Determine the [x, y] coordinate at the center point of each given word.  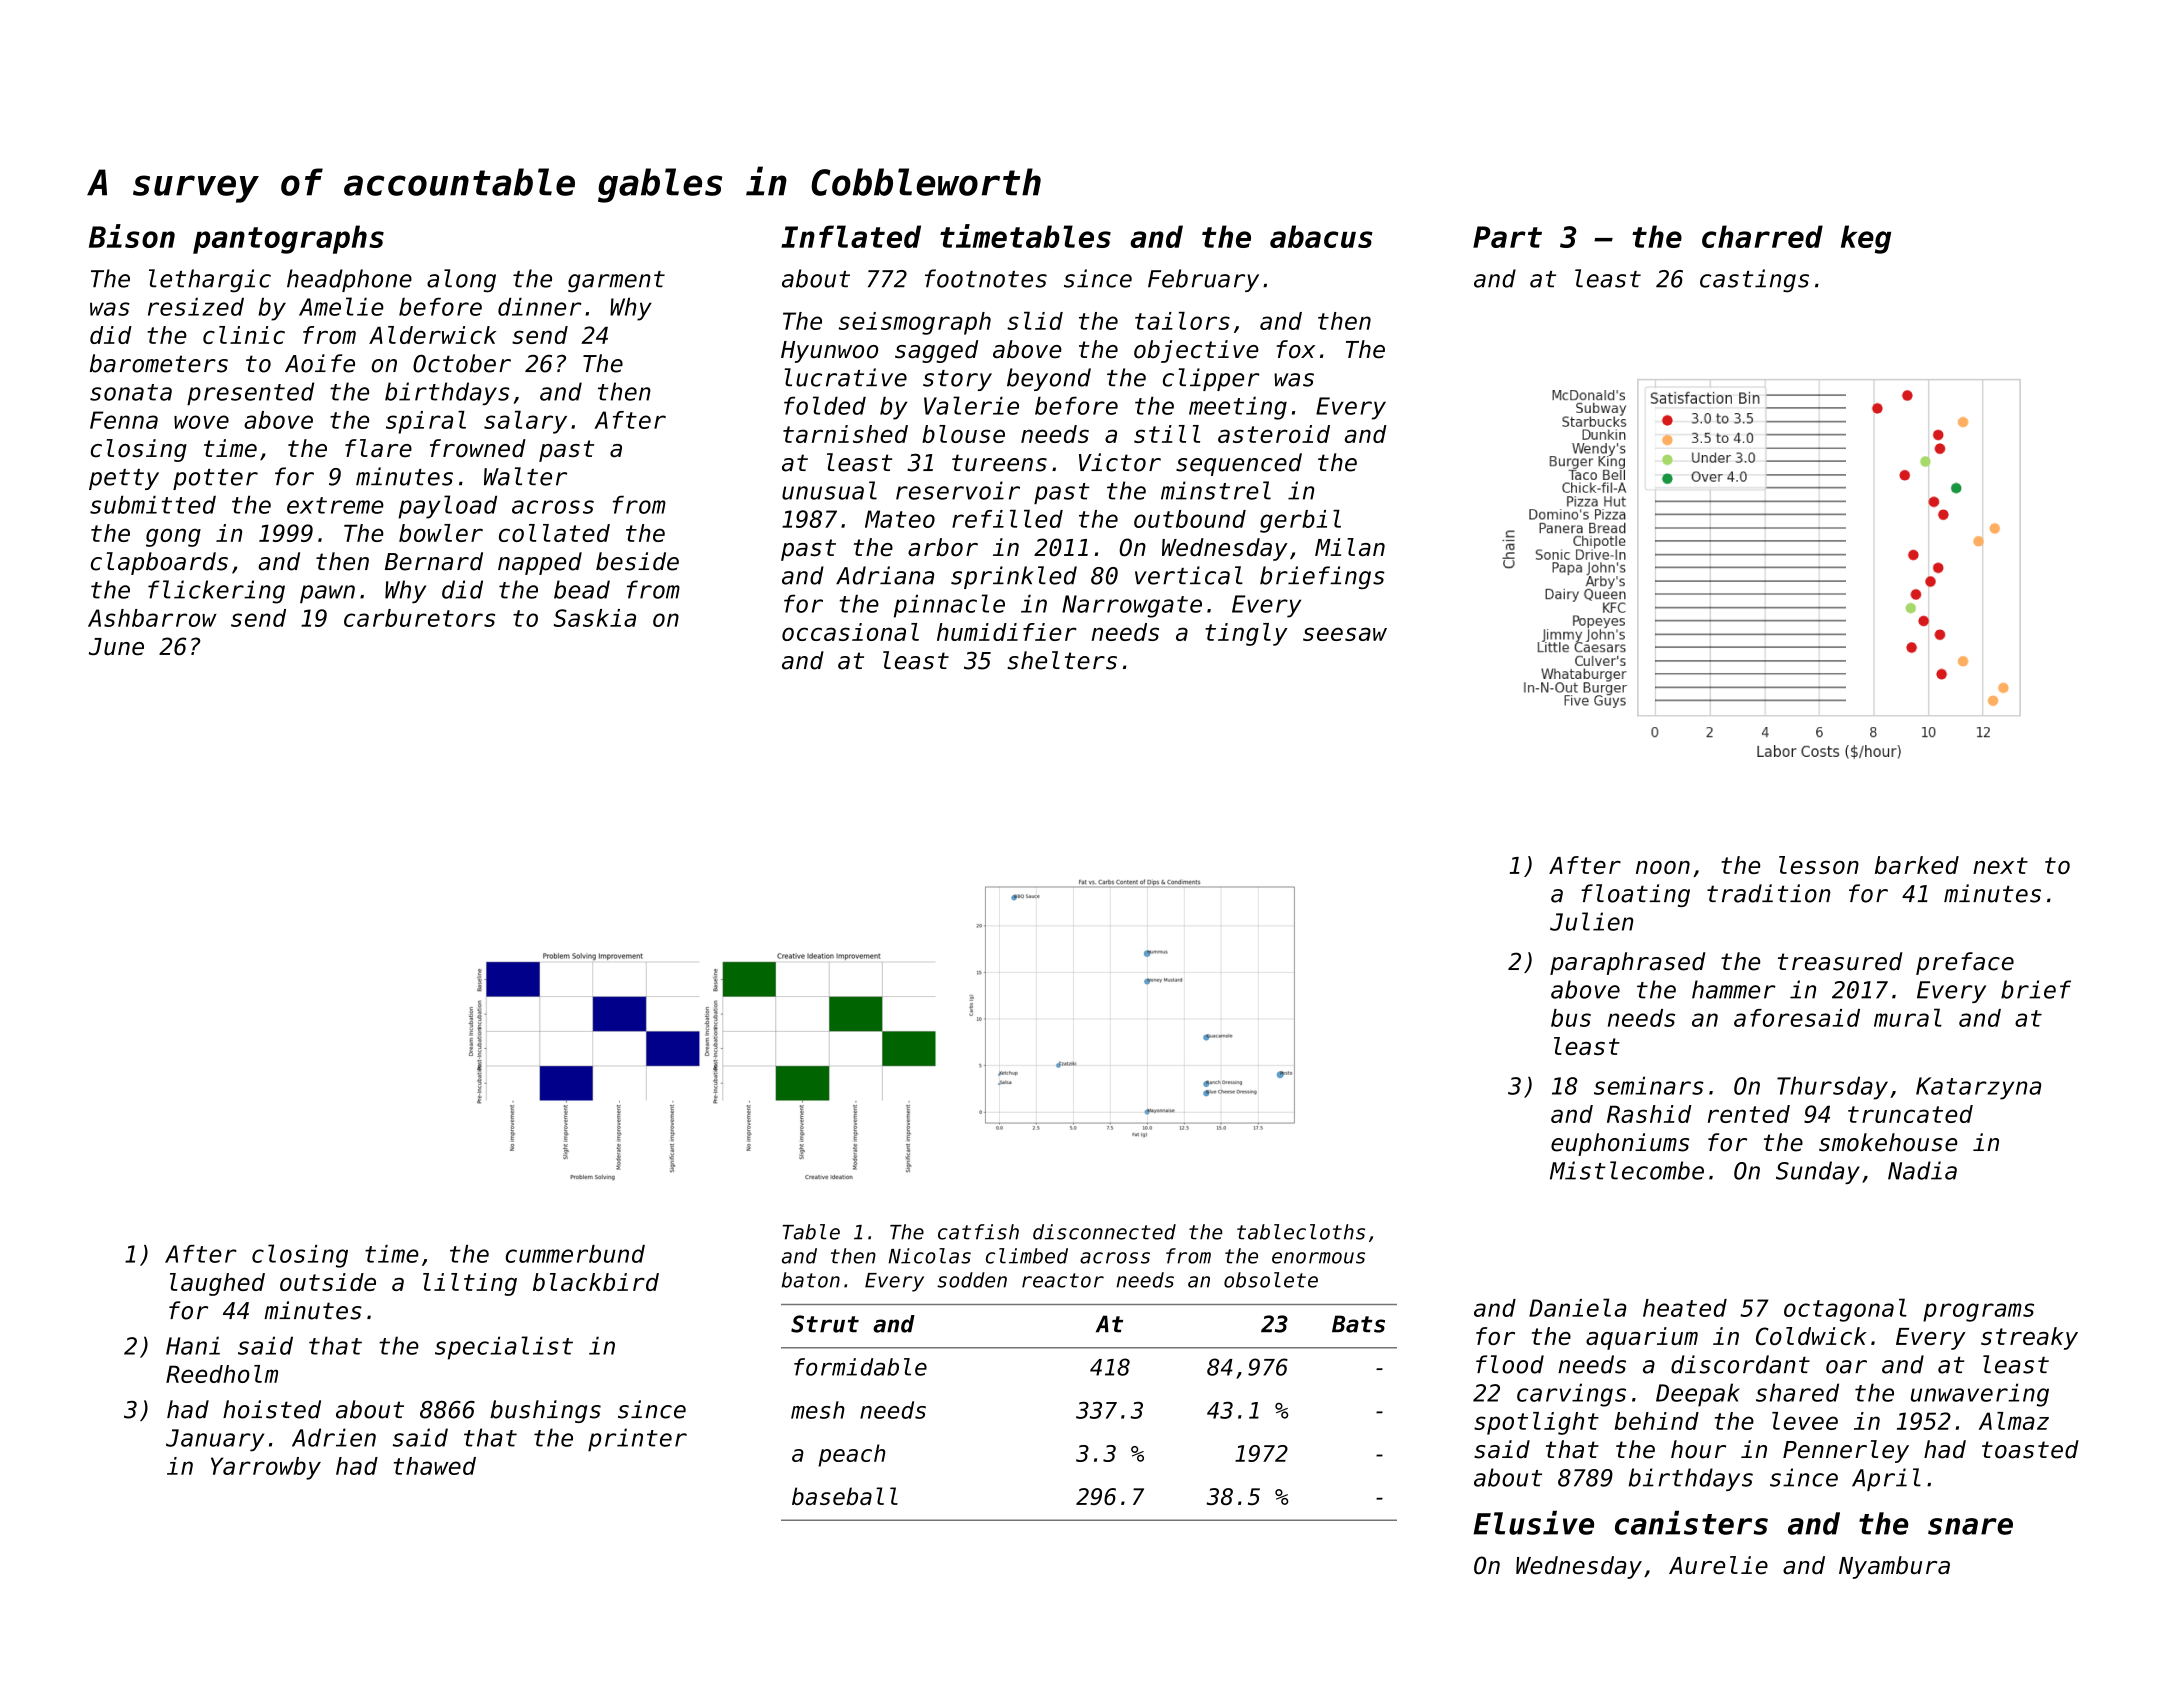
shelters [1062, 660]
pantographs [288, 239]
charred [1762, 236]
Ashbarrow [152, 618]
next [2000, 865]
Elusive [1533, 1523]
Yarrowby [266, 1468]
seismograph [915, 323]
